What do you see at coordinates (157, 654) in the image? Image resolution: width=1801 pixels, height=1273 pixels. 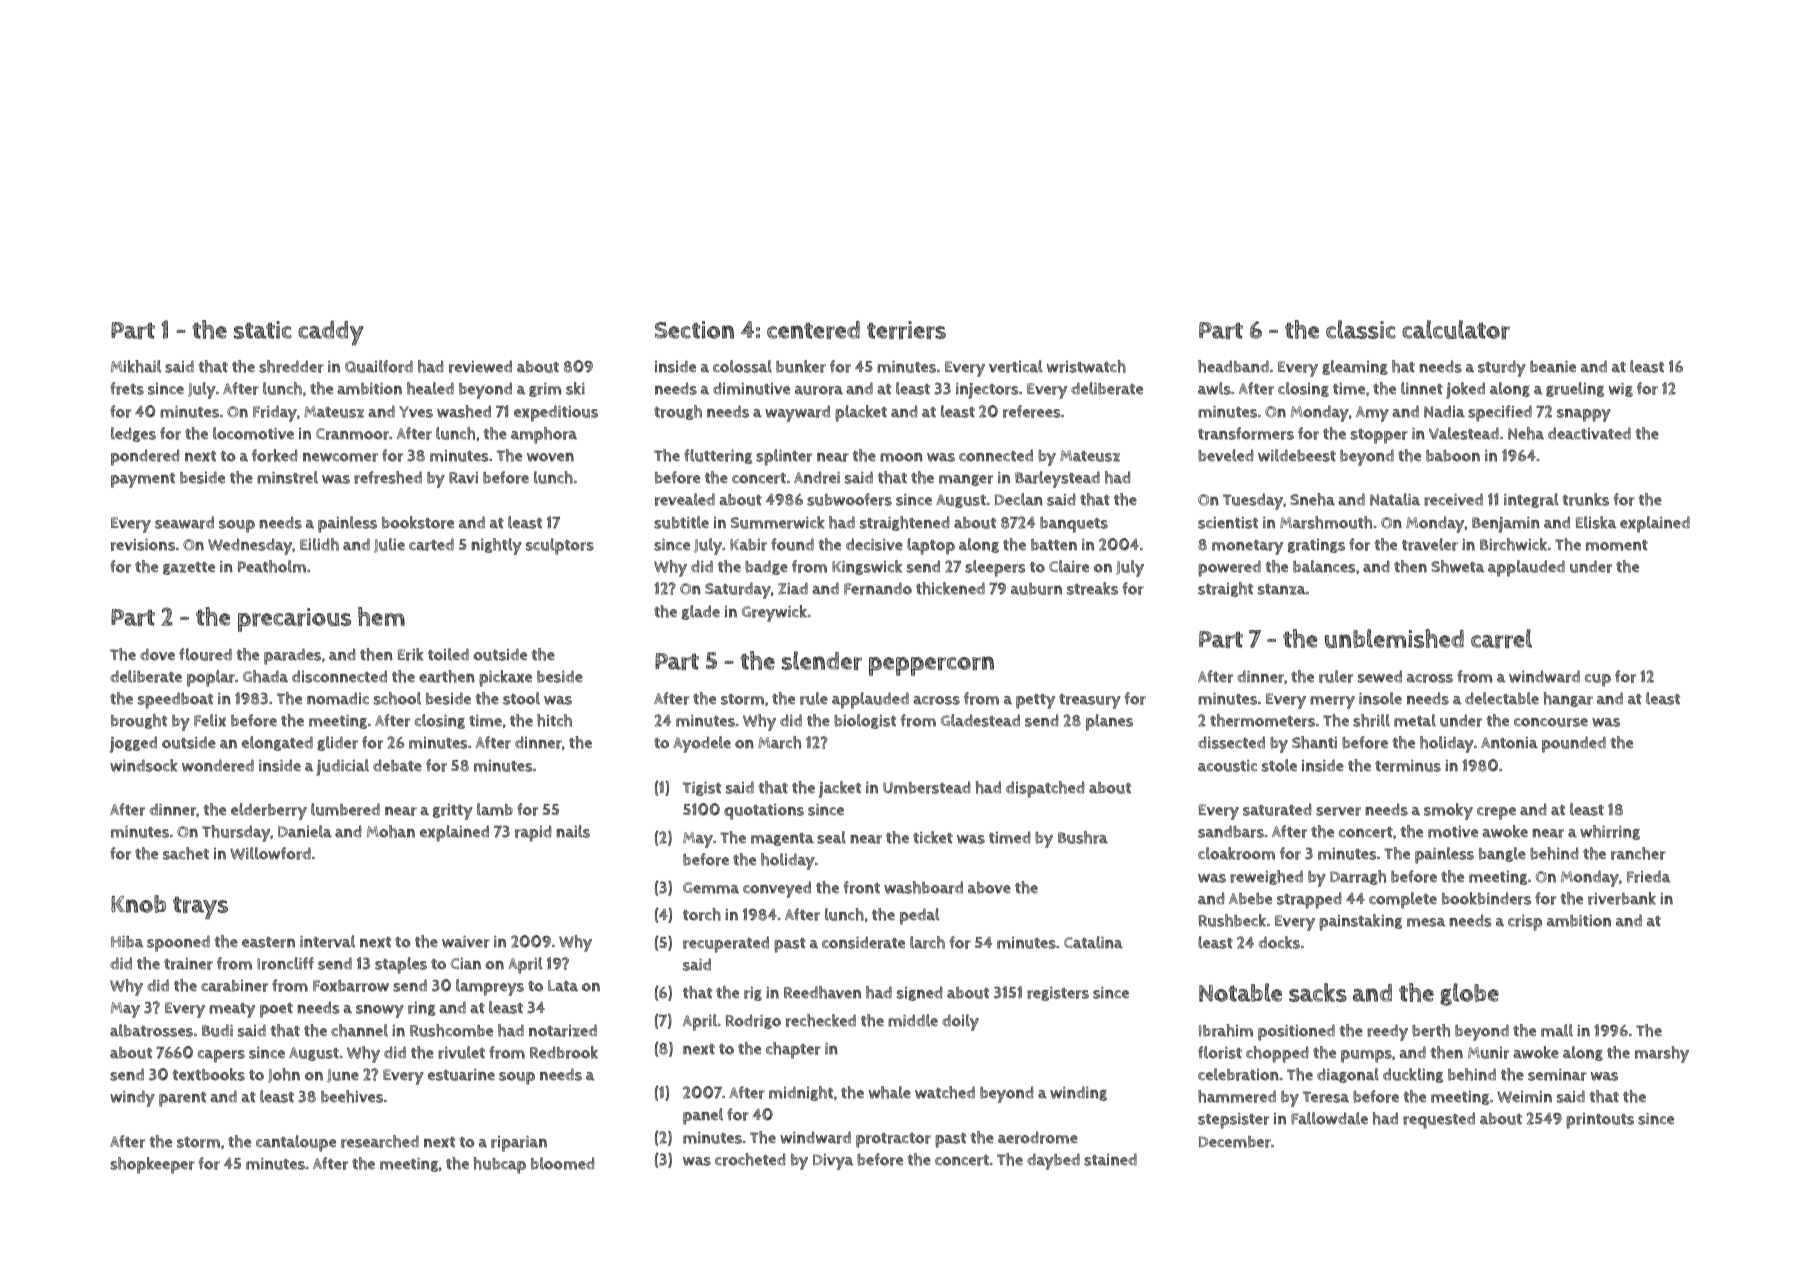 I see `dove` at bounding box center [157, 654].
